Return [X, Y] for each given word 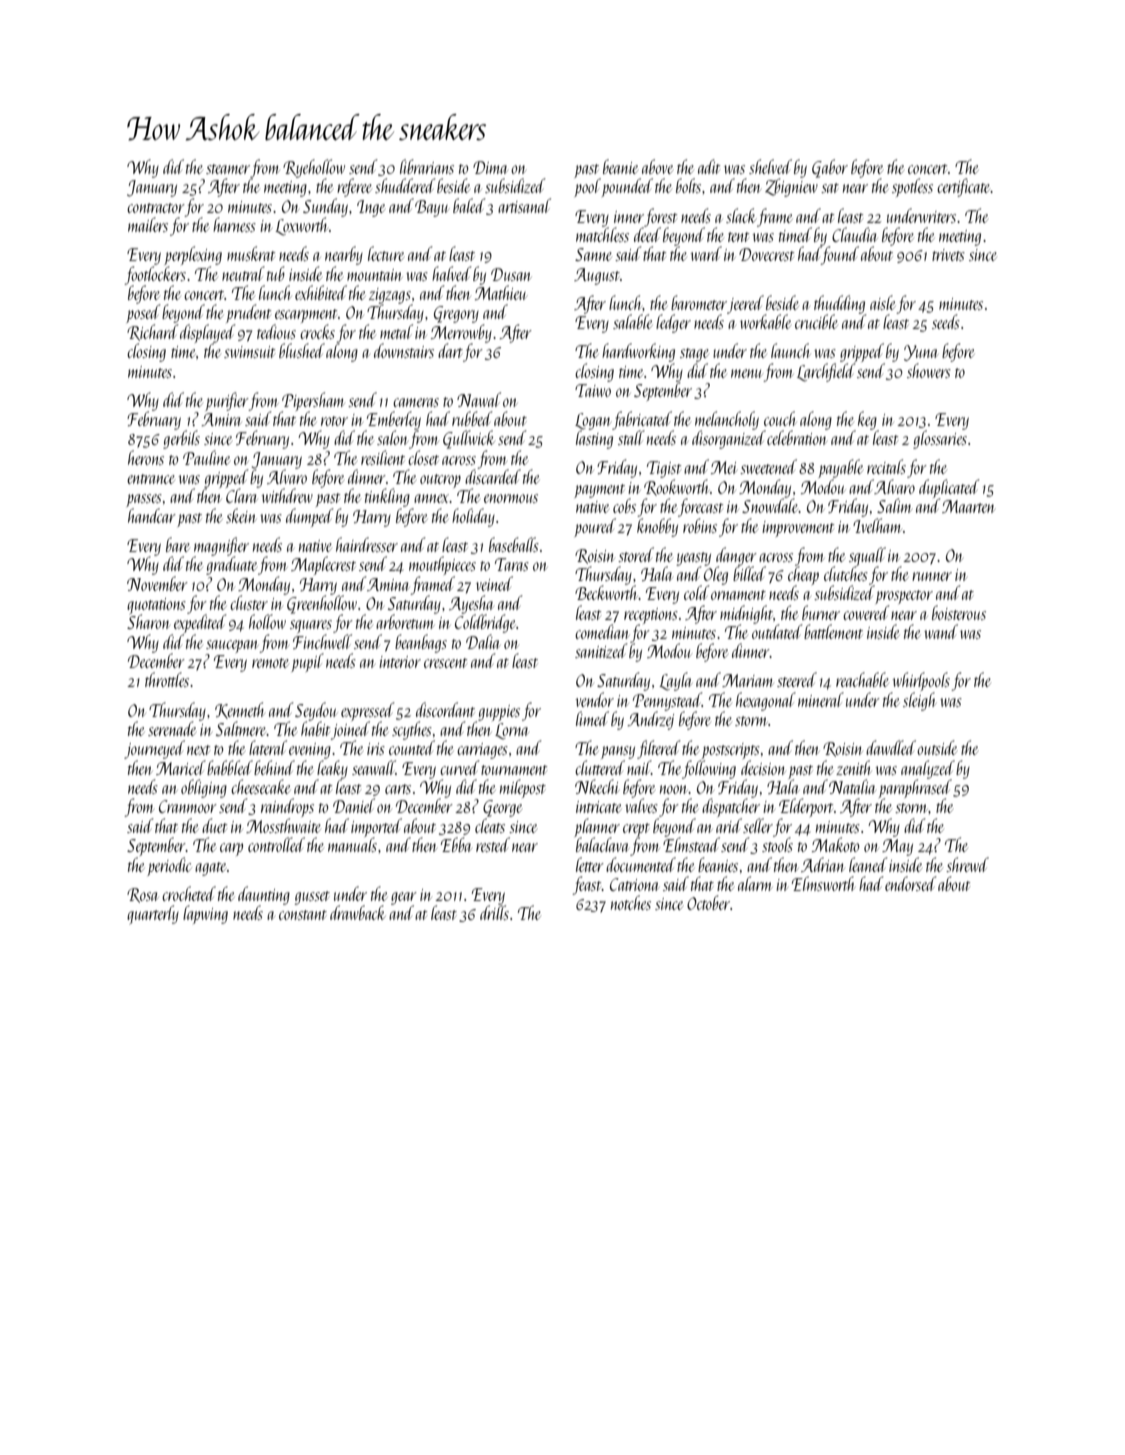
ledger [673, 323]
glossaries [940, 439]
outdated [777, 631]
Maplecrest [323, 565]
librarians [427, 166]
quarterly [153, 915]
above [657, 166]
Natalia [852, 786]
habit [315, 728]
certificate [964, 187]
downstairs [404, 350]
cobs [624, 505]
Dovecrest [766, 254]
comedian [602, 631]
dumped [309, 517]
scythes [412, 730]
